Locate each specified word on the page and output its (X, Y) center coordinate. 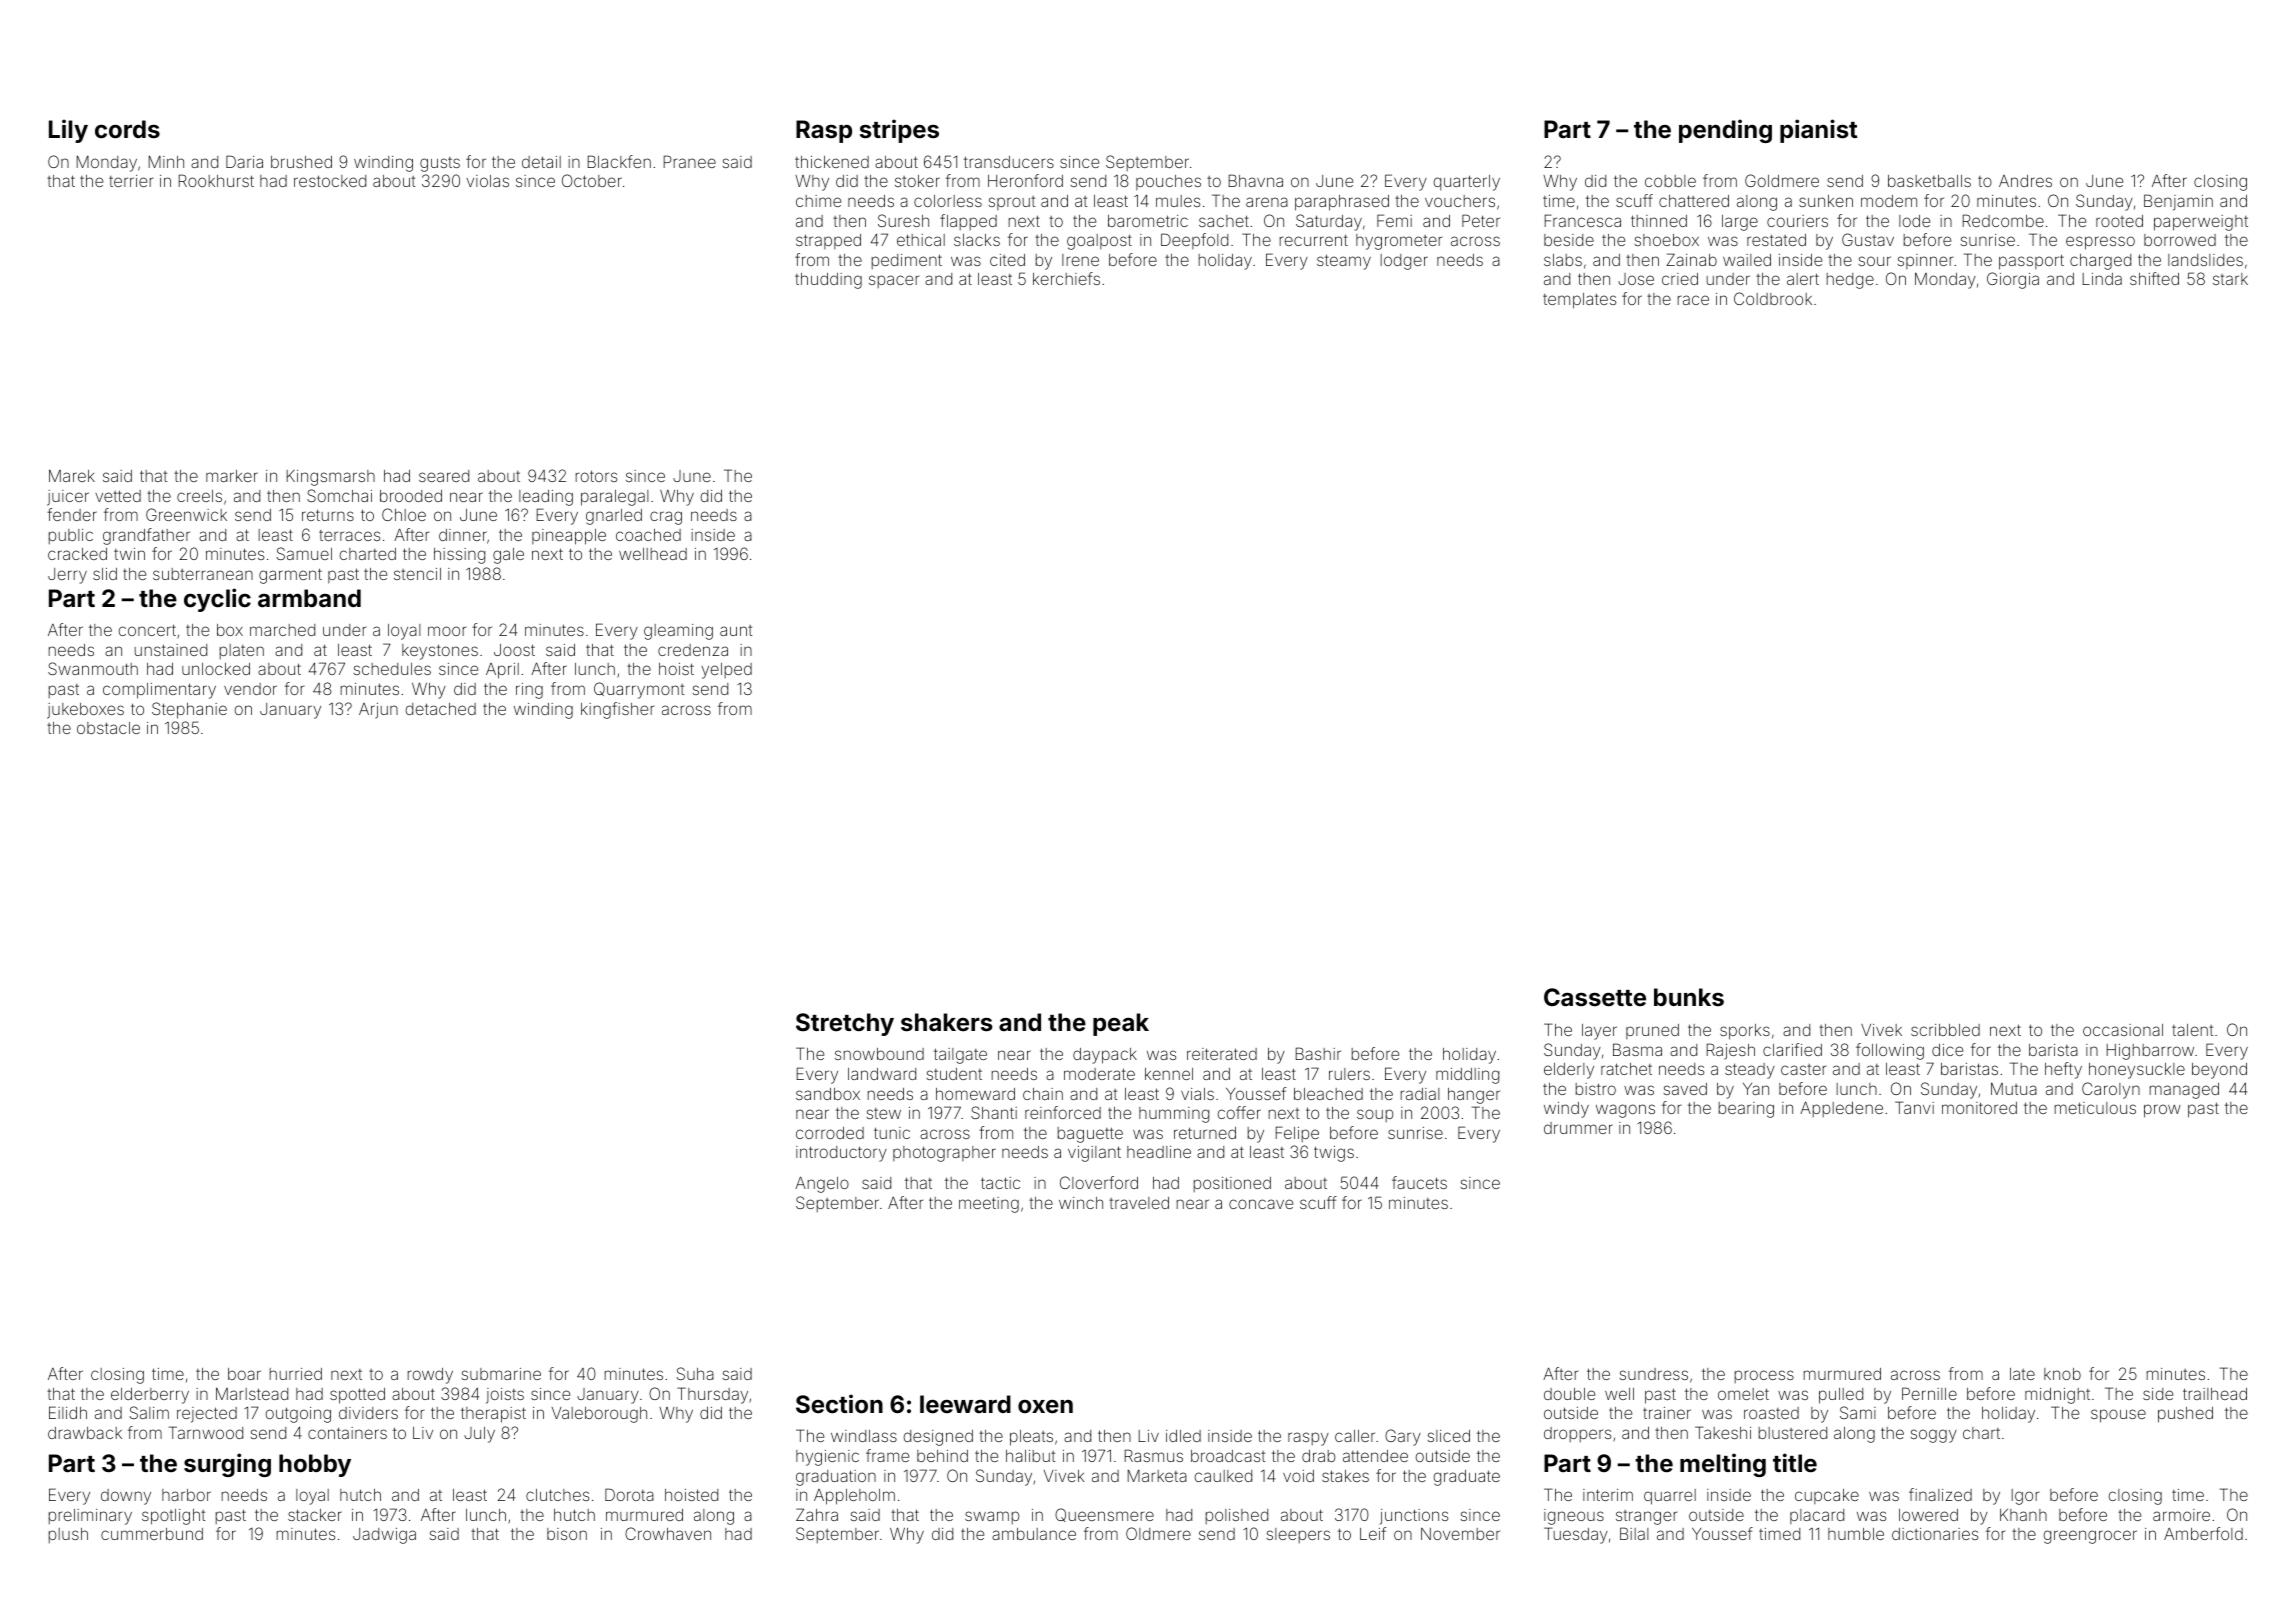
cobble (1670, 181)
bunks (1689, 997)
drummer (1578, 1128)
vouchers (1460, 201)
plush (68, 1535)
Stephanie (189, 710)
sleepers (1298, 1535)
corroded (830, 1133)
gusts (440, 164)
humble (1856, 1534)
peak (1121, 1024)
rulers (1349, 1074)
